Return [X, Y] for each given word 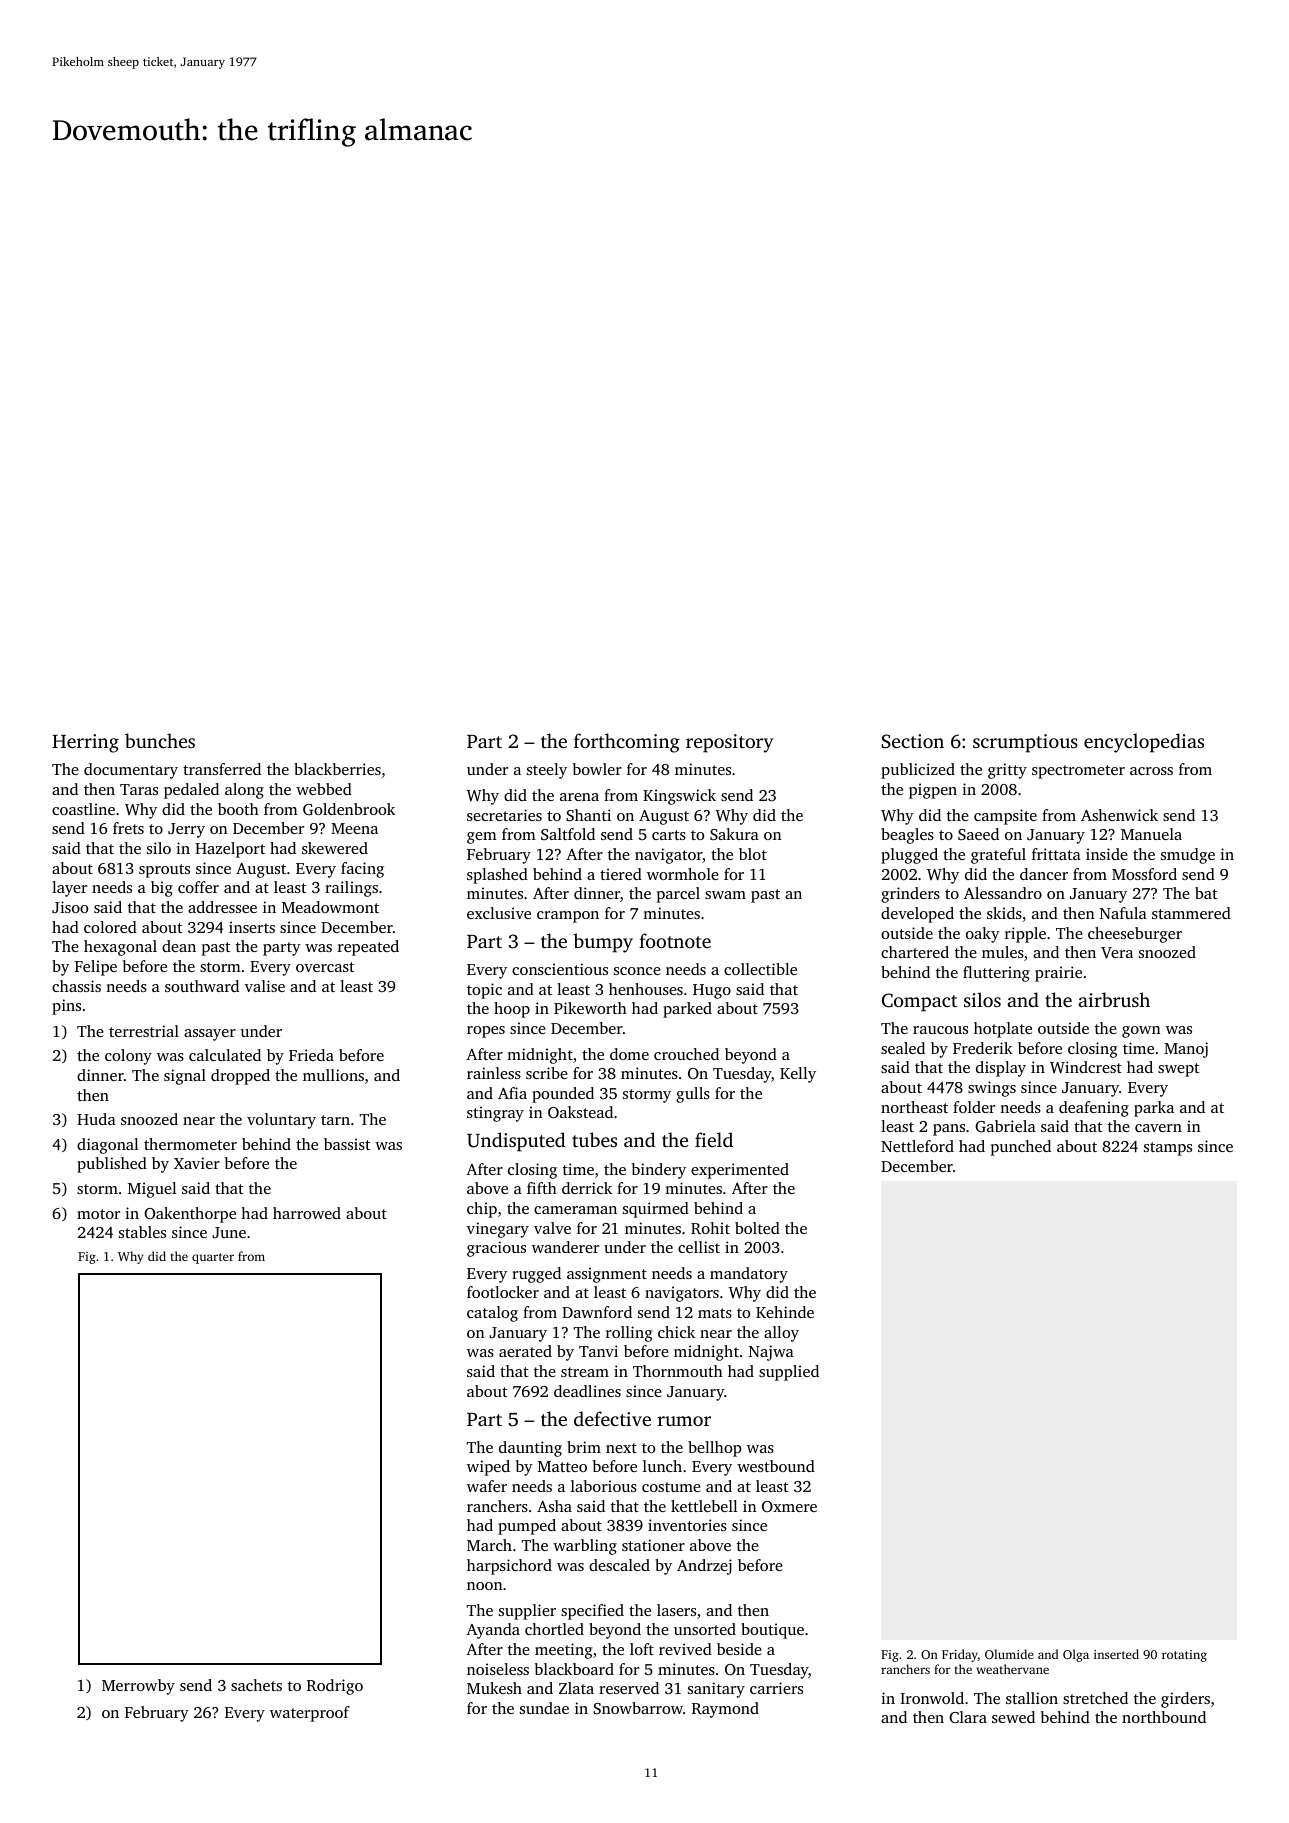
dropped [240, 1077]
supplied [789, 1373]
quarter [213, 1258]
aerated [525, 1351]
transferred [222, 769]
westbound [776, 1466]
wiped [488, 1468]
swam [725, 895]
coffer [198, 887]
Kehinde [785, 1312]
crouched [686, 1054]
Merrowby [138, 1687]
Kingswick [679, 797]
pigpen [933, 791]
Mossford [1144, 874]
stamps [1168, 1149]
